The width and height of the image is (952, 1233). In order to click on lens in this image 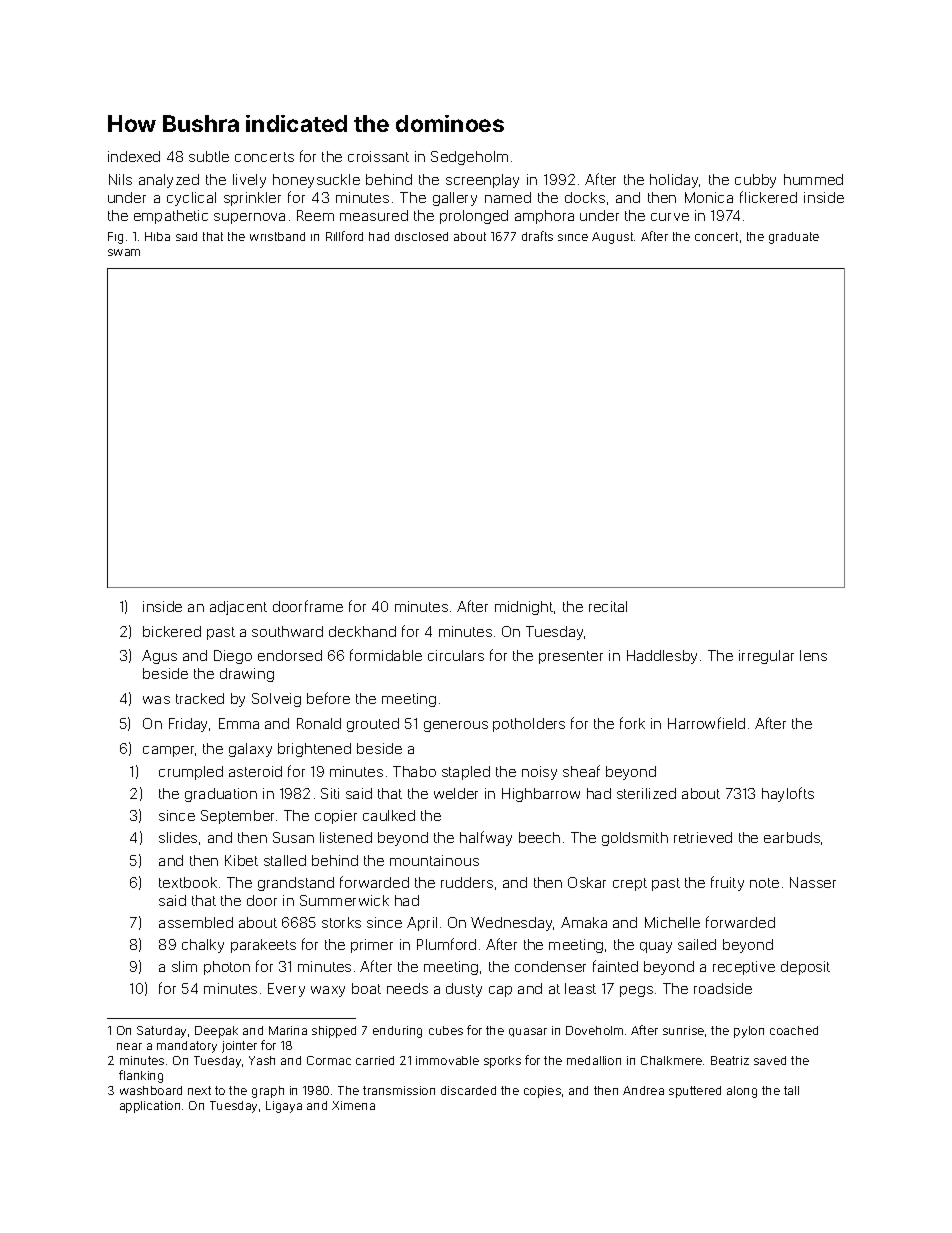, I will do `click(813, 655)`.
